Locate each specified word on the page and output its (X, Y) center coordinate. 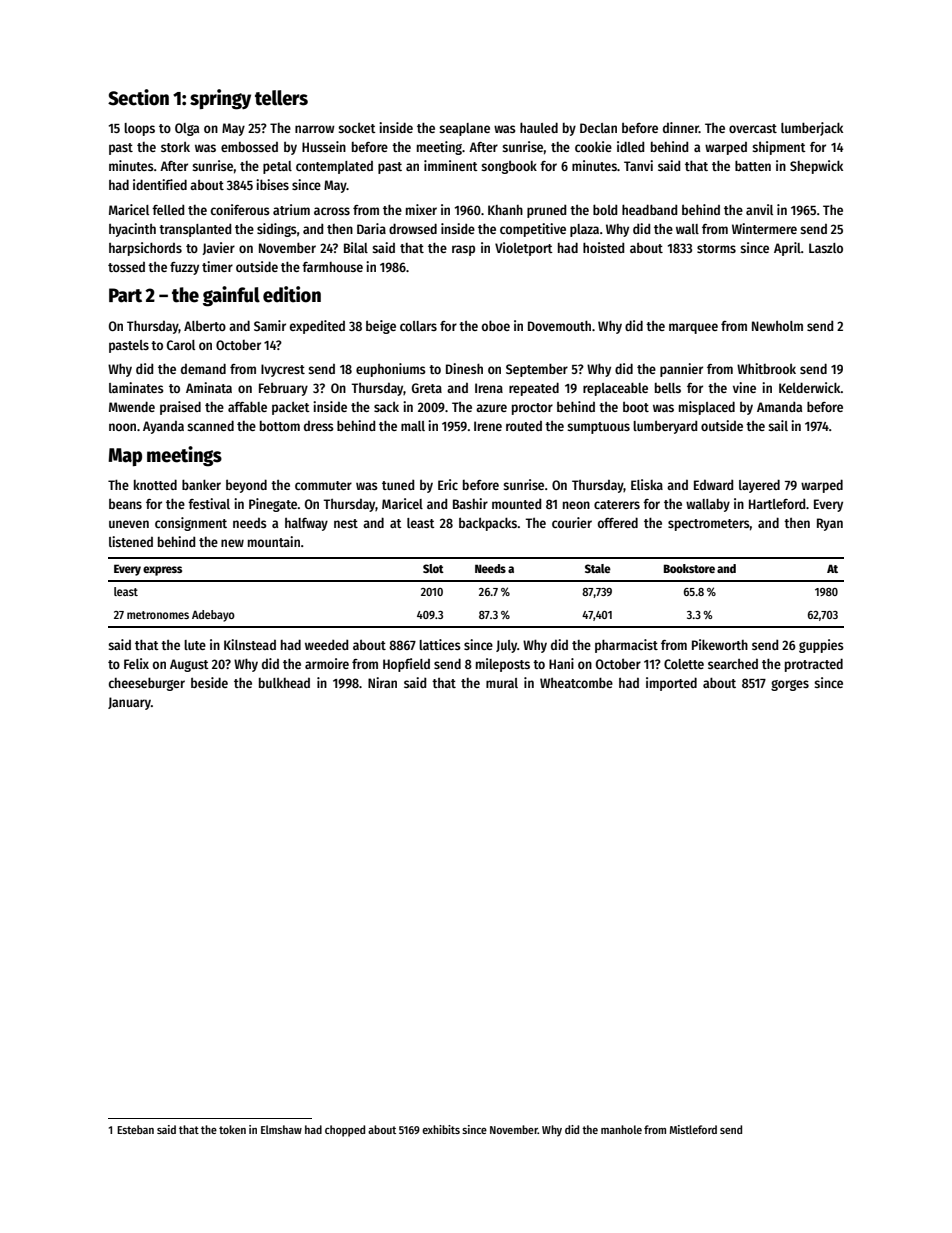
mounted (516, 504)
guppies (821, 646)
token (232, 1129)
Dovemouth (559, 325)
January (129, 703)
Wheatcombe (576, 682)
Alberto (205, 325)
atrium (291, 209)
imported (671, 684)
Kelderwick (810, 387)
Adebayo (213, 616)
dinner (681, 127)
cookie (593, 146)
